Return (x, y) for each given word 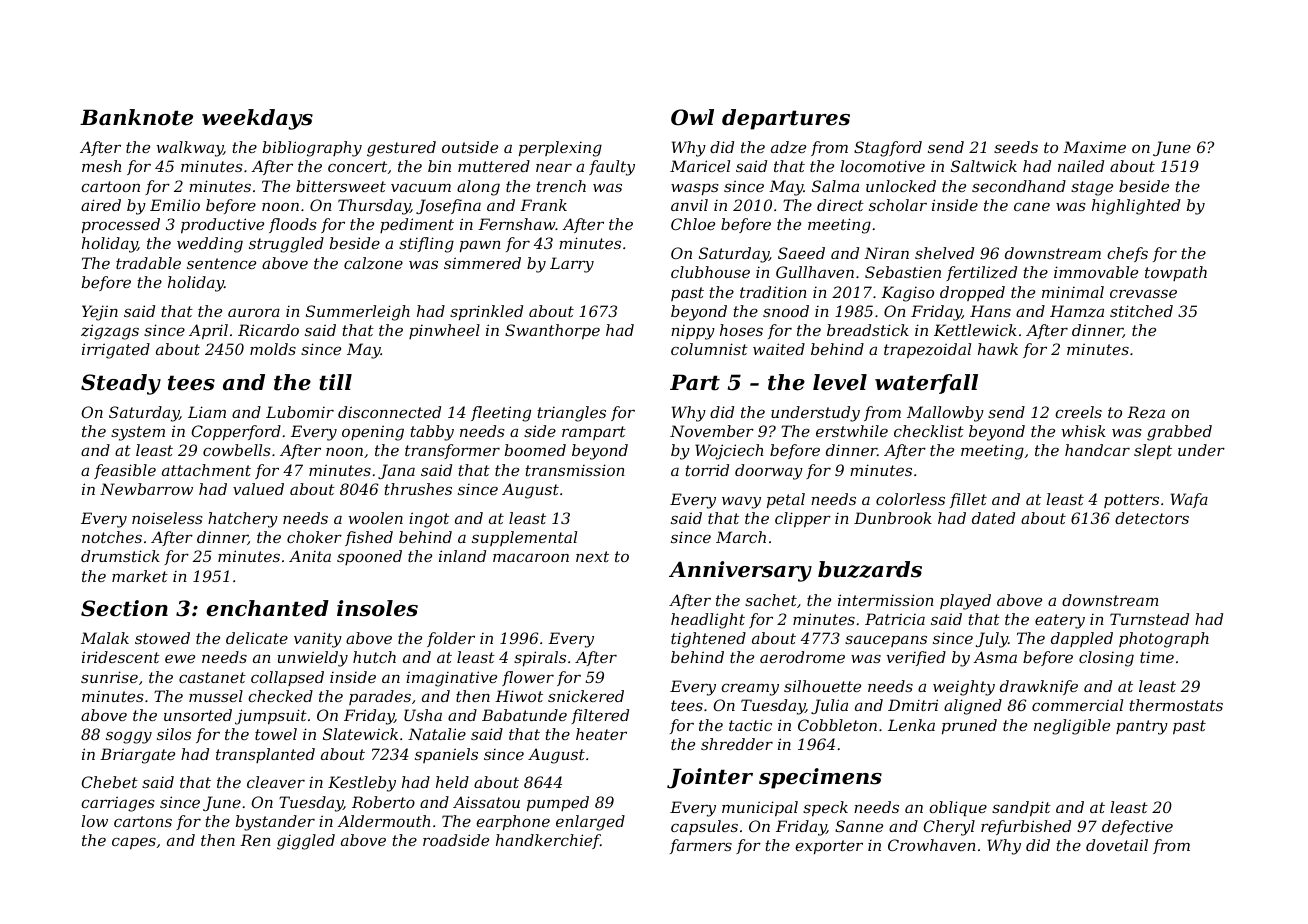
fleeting (501, 414)
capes (134, 843)
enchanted (268, 608)
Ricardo (268, 330)
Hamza (1077, 311)
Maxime (1094, 147)
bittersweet (341, 186)
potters (1131, 501)
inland (462, 556)
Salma (835, 186)
